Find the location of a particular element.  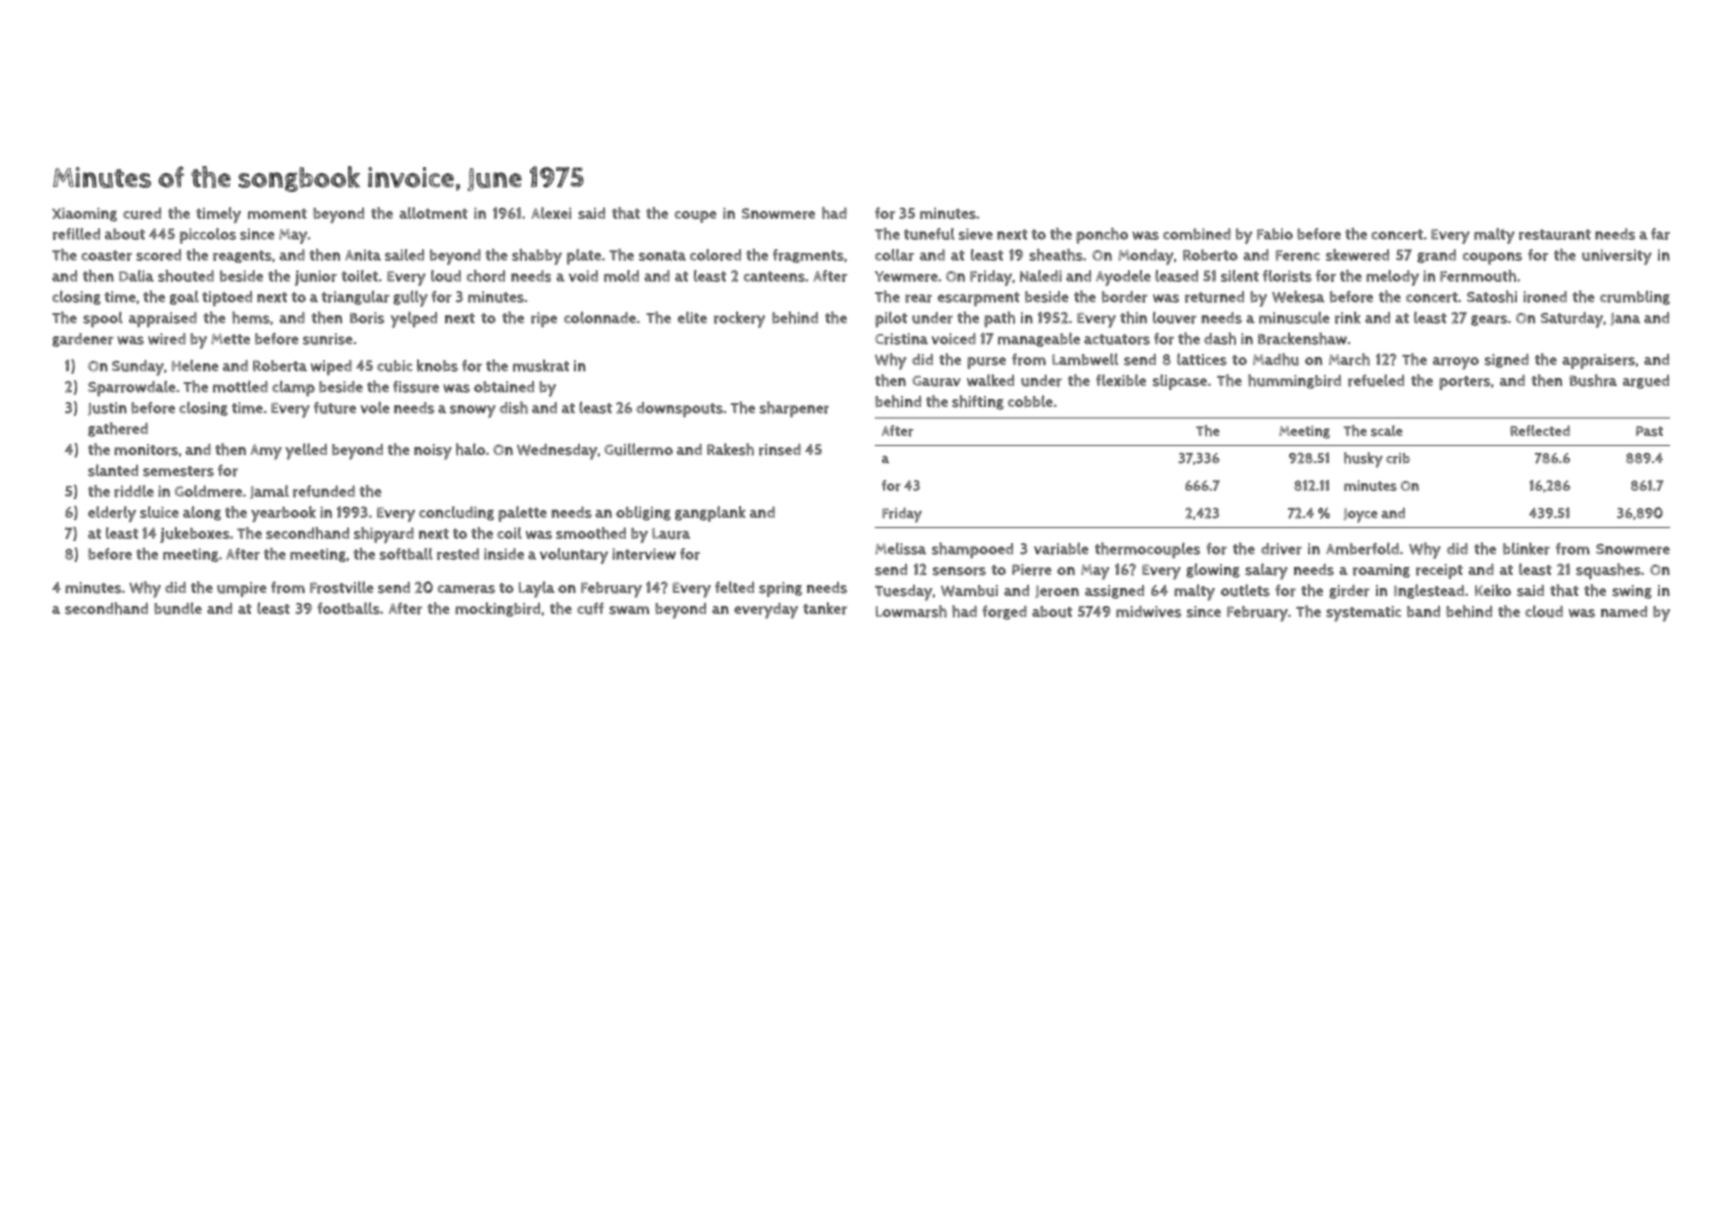

obliging is located at coordinates (643, 513).
